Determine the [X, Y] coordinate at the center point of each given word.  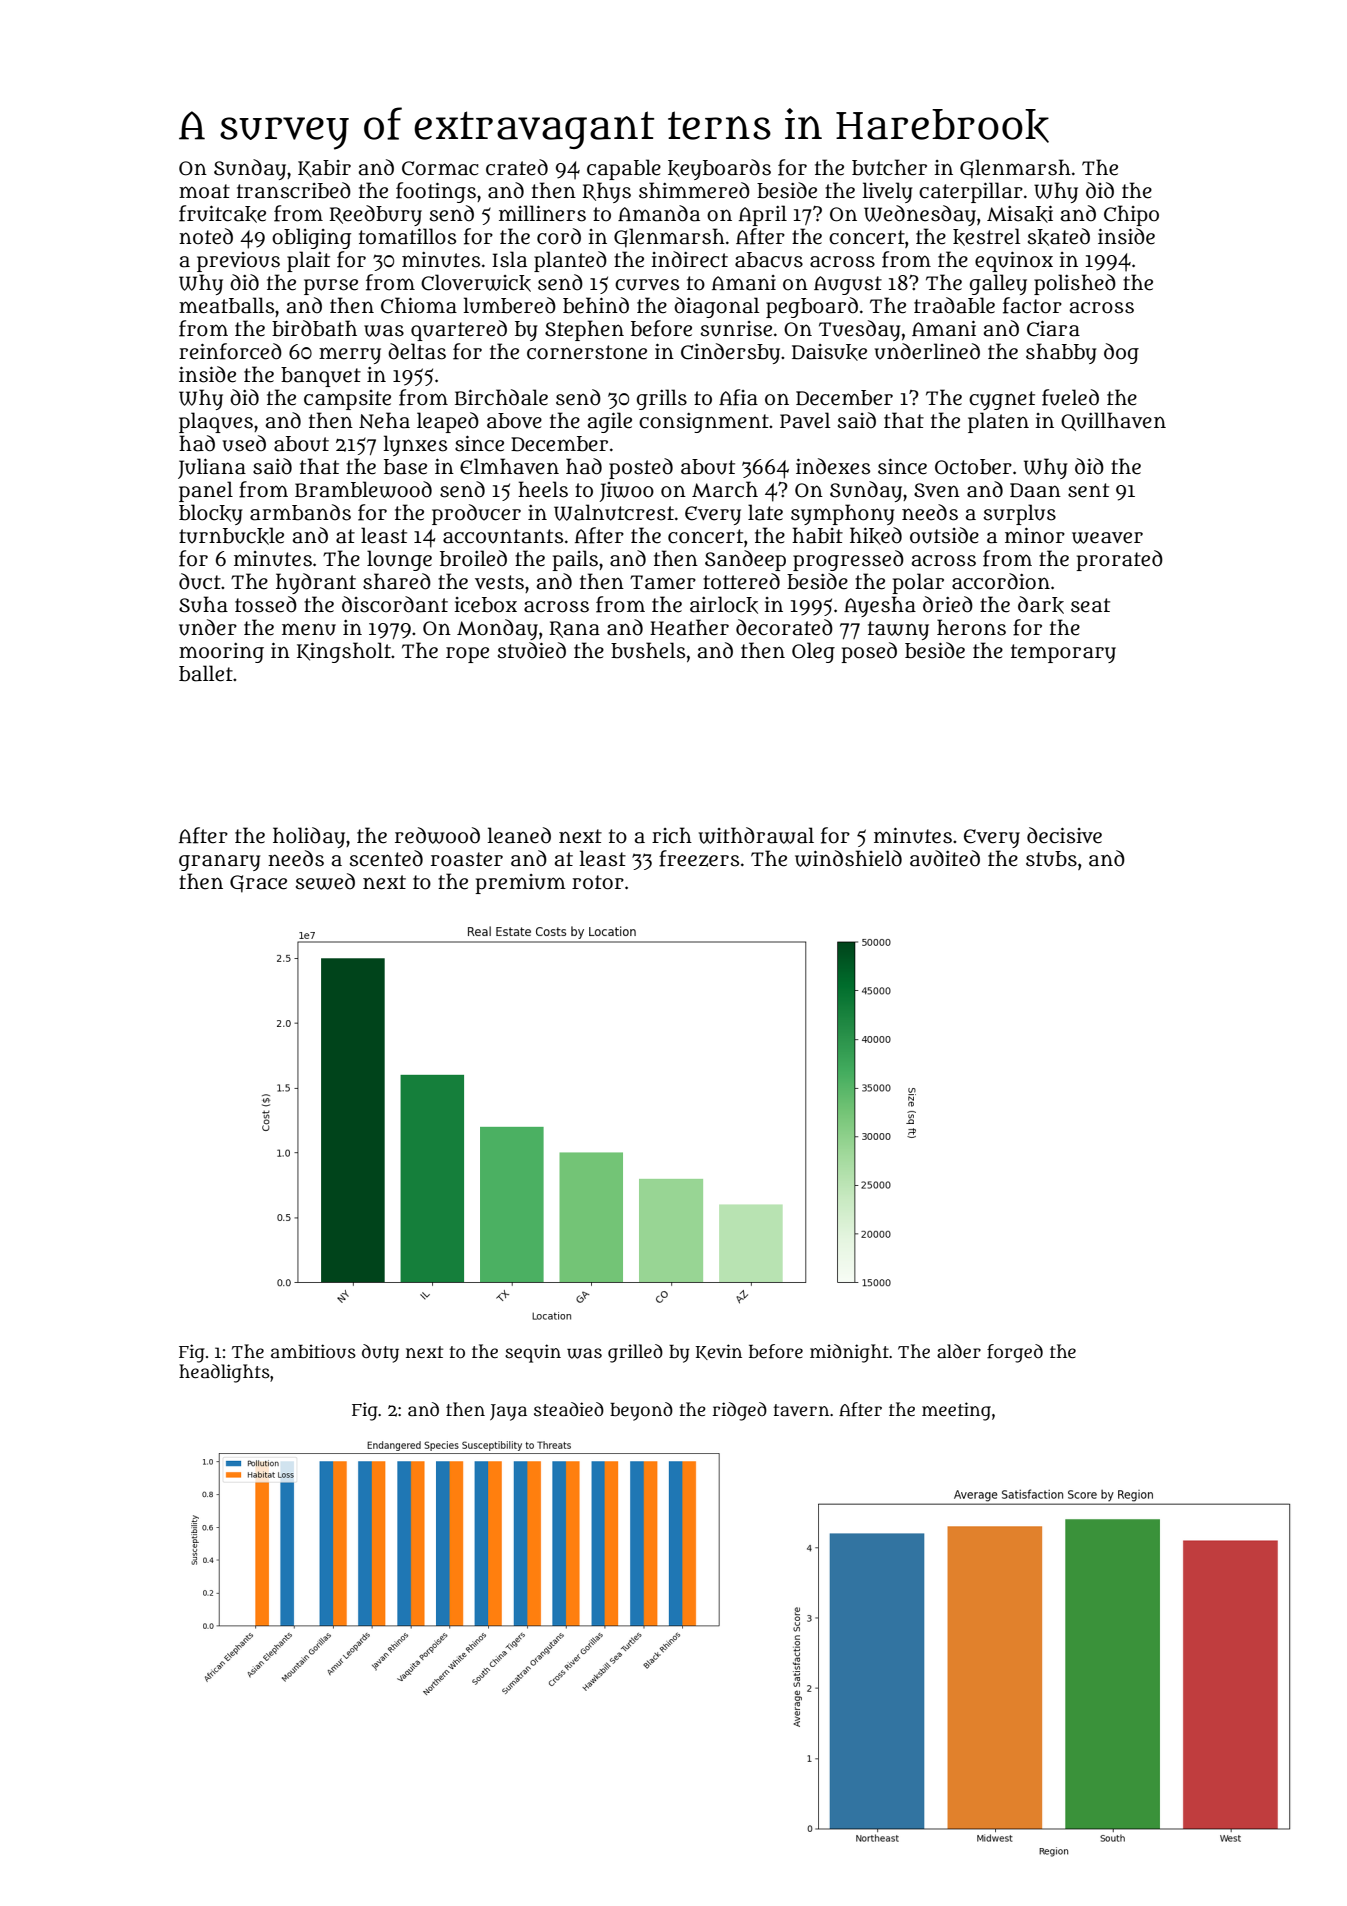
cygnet [1002, 400]
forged [1015, 1353]
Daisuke [829, 352]
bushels [648, 650]
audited [945, 858]
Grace [258, 884]
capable [624, 169]
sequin [533, 1353]
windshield [848, 858]
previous [238, 262]
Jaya [508, 1412]
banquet [321, 377]
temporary [1063, 653]
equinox [1014, 261]
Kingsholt [344, 652]
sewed [325, 881]
